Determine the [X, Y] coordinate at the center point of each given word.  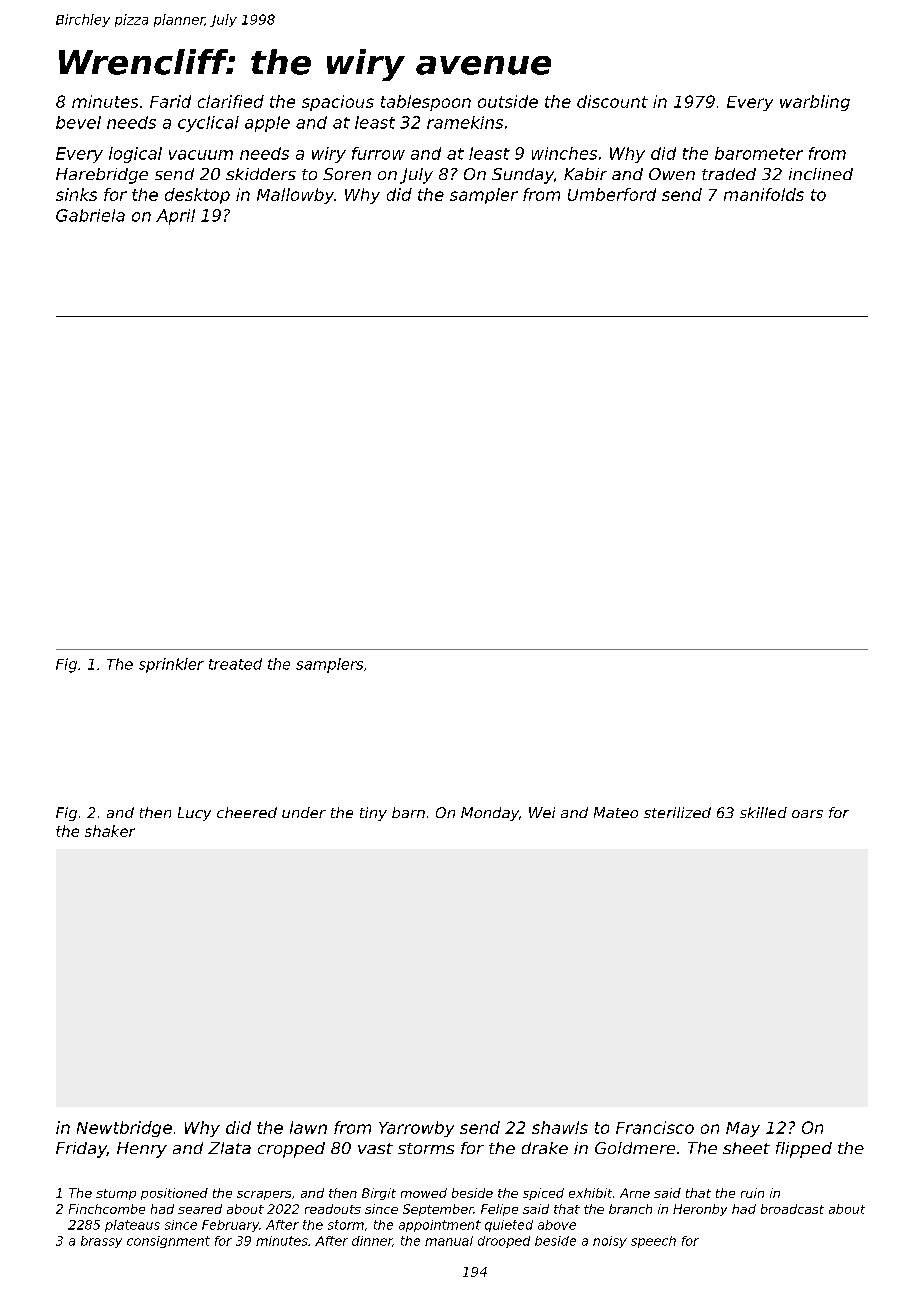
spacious [338, 103]
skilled [763, 812]
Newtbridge [124, 1129]
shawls [560, 1127]
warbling [815, 103]
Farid [170, 101]
